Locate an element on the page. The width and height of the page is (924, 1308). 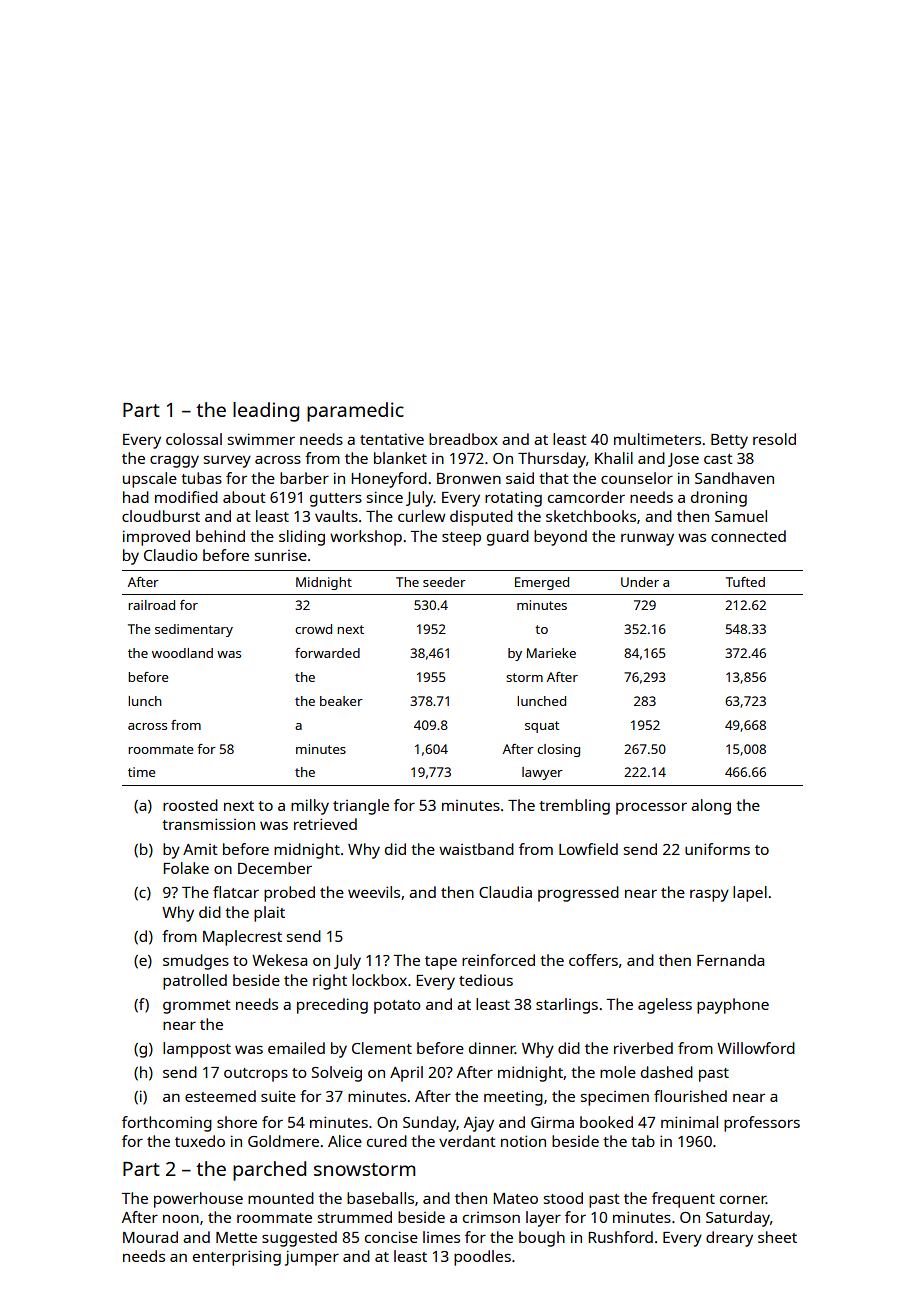
Emerged is located at coordinates (542, 583).
